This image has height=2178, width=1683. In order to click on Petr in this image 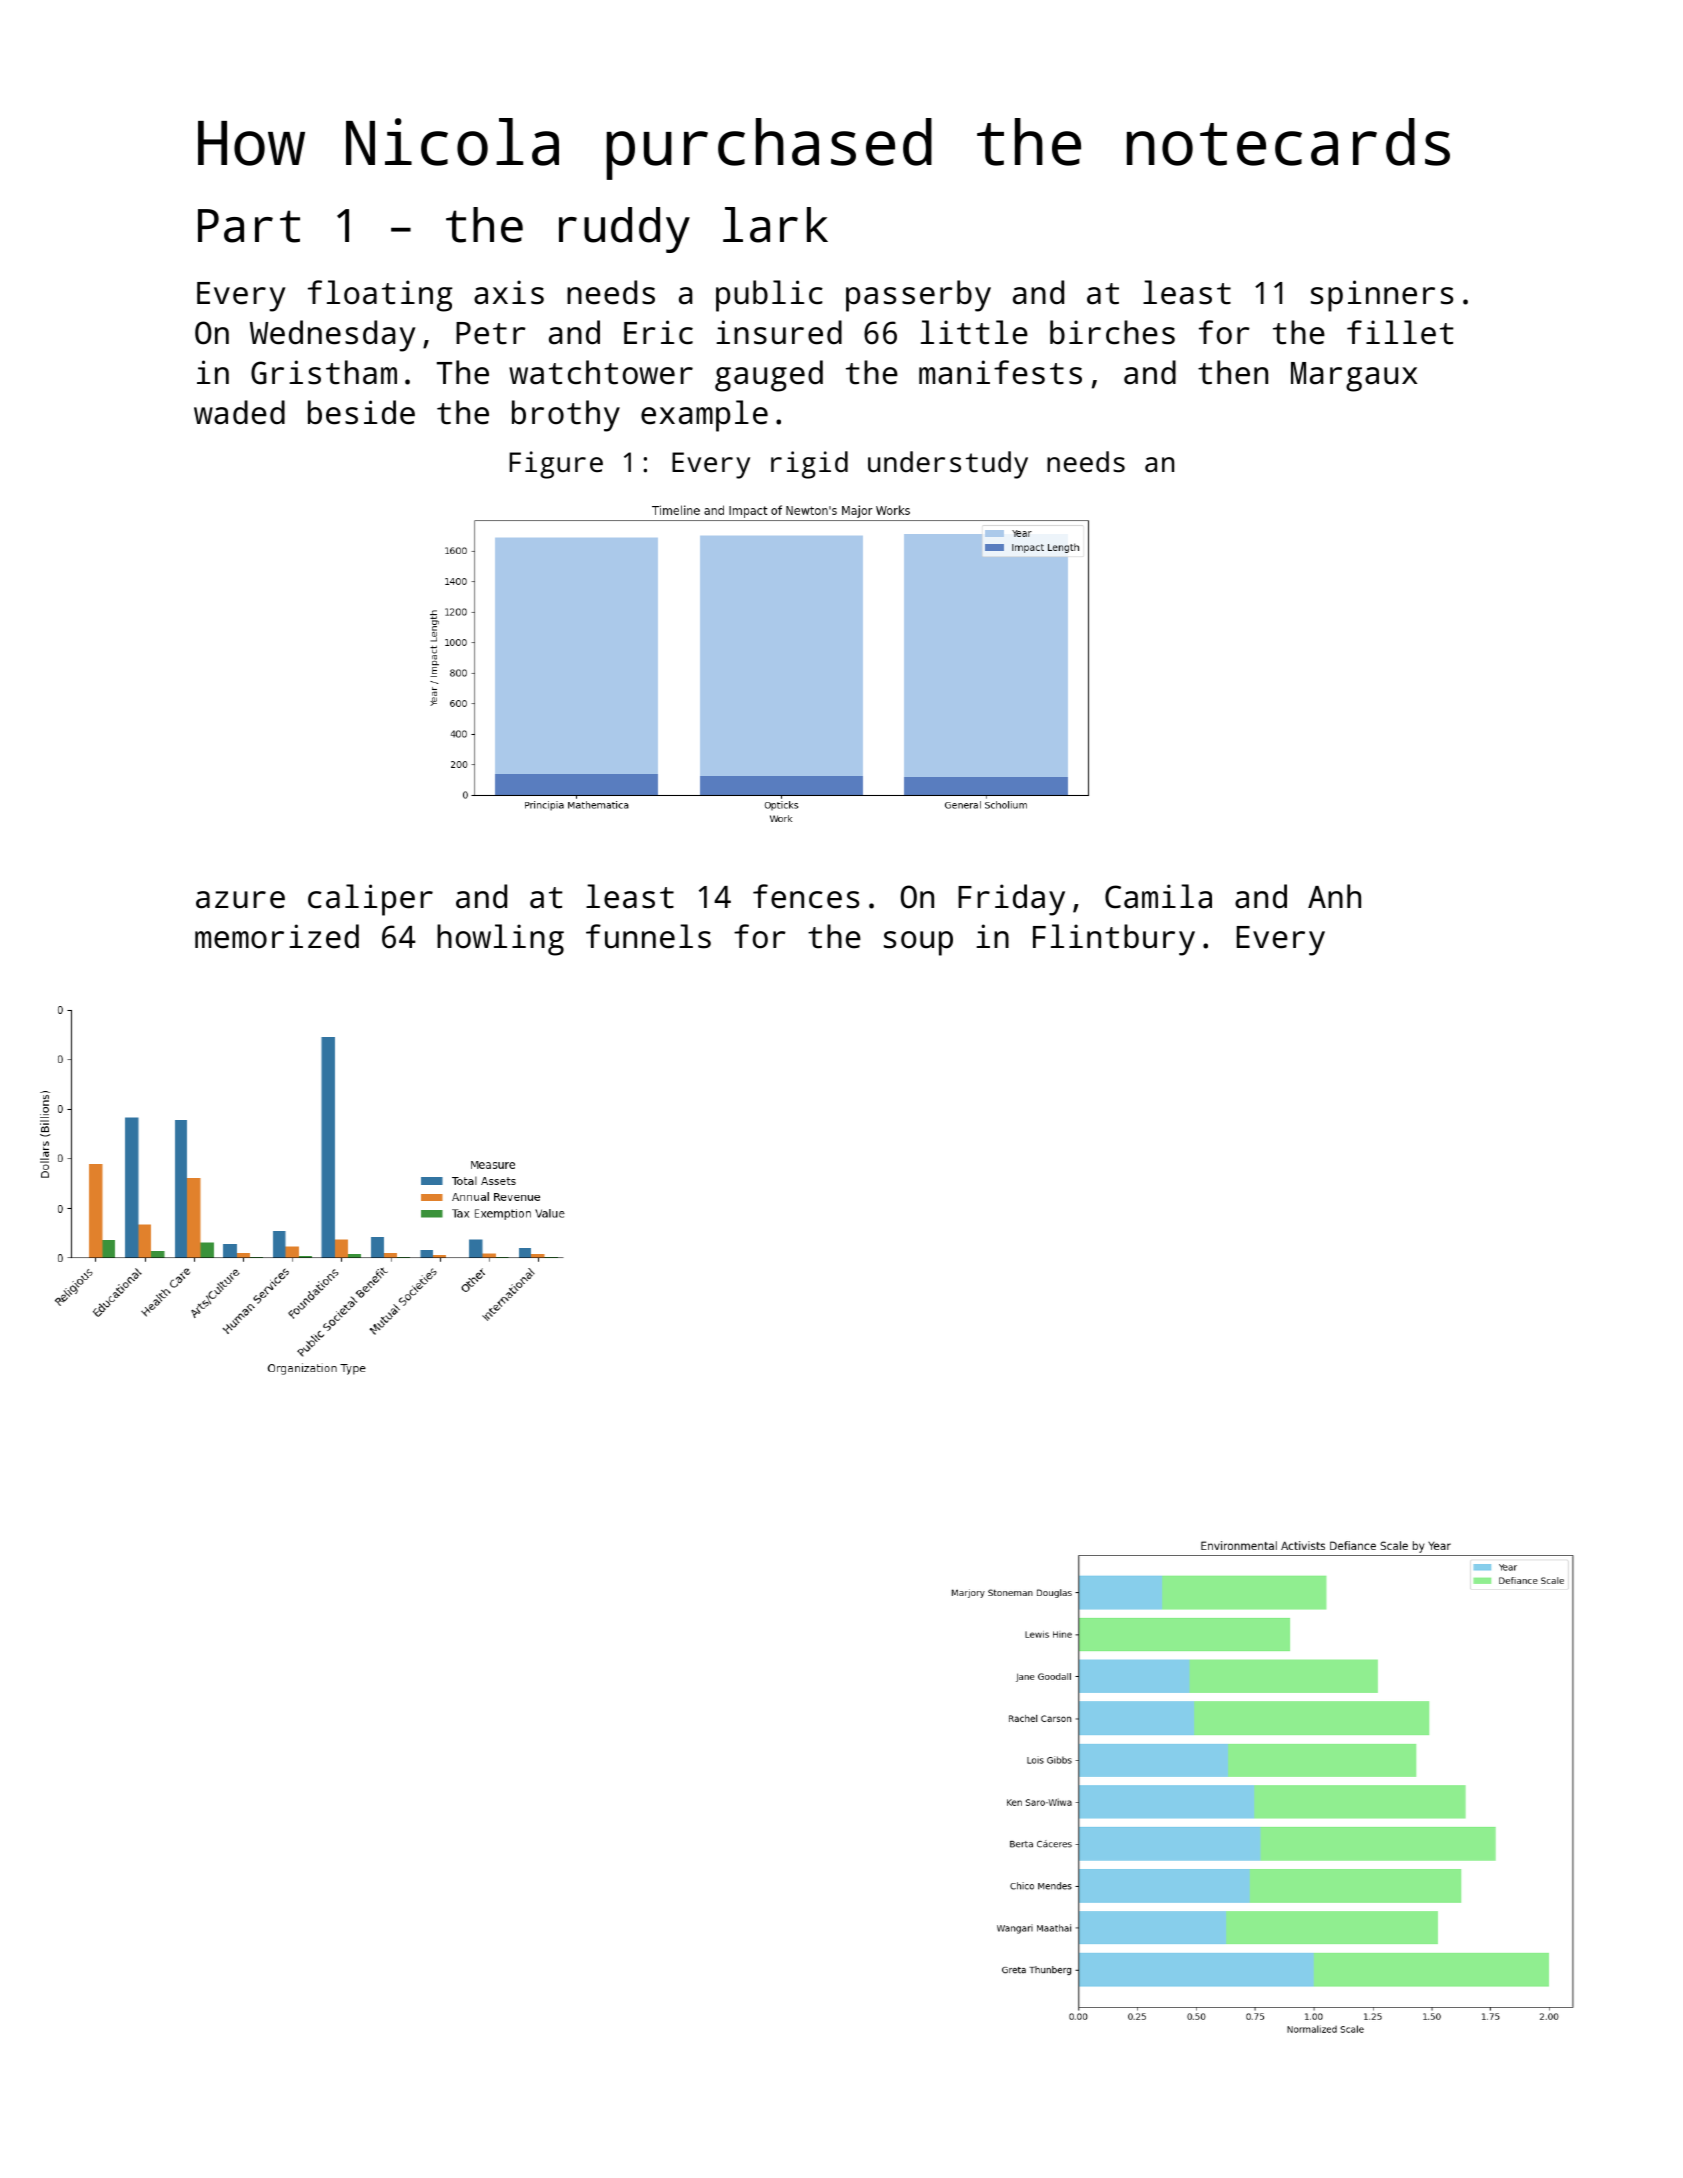, I will do `click(491, 333)`.
